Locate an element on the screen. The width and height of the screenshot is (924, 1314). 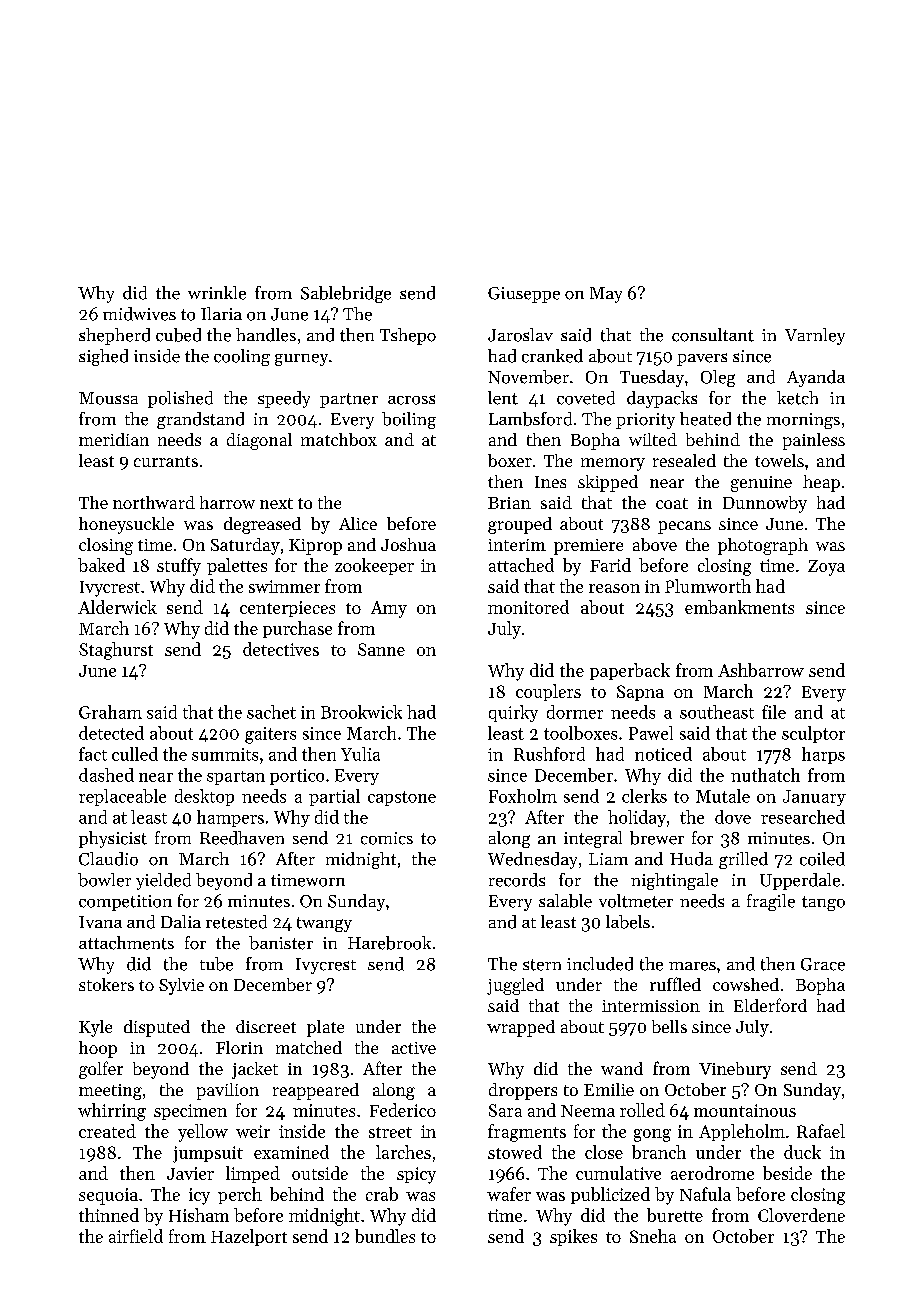
Cloverdene is located at coordinates (801, 1215).
